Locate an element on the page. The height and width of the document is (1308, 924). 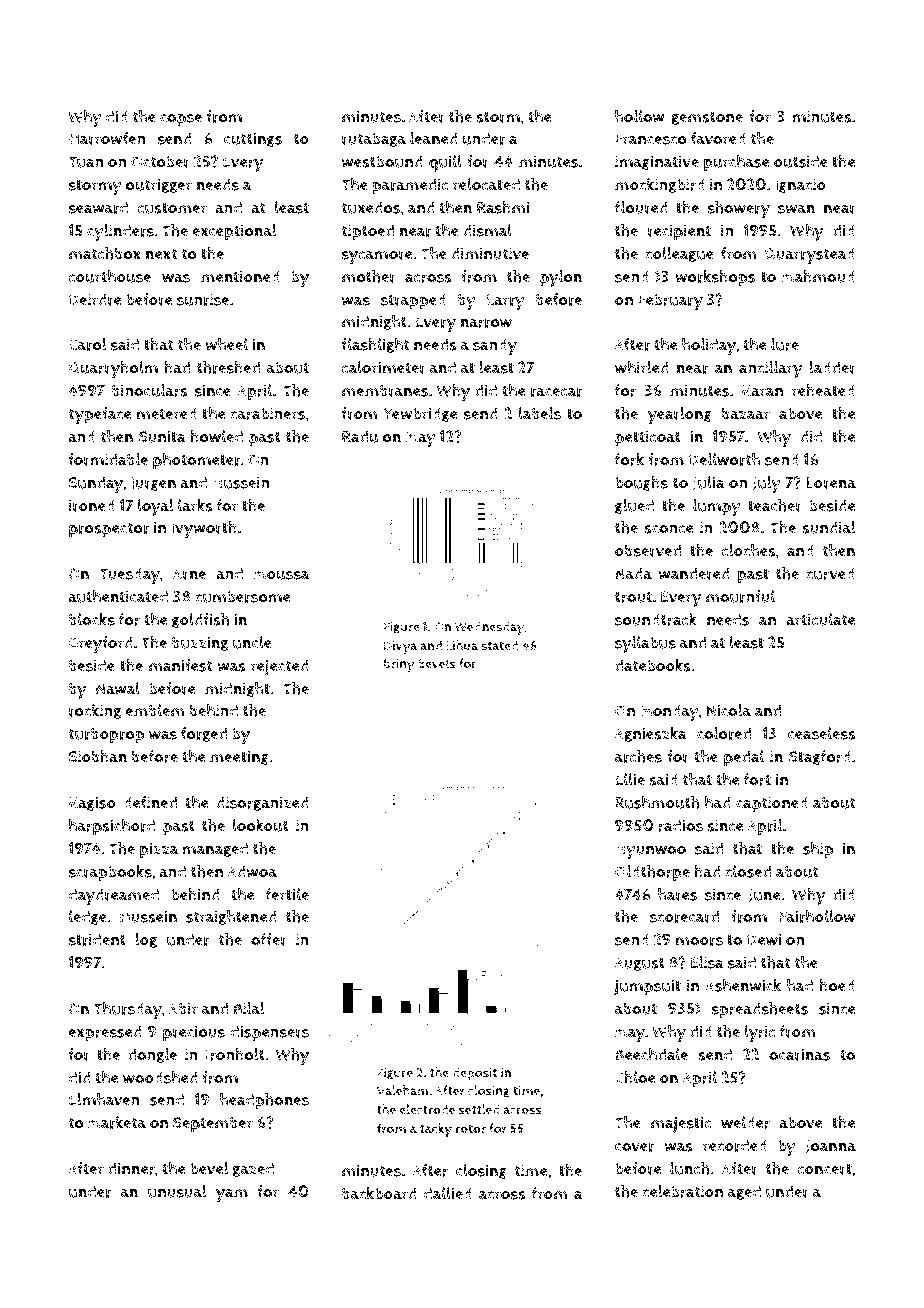
backboard is located at coordinates (379, 1193).
